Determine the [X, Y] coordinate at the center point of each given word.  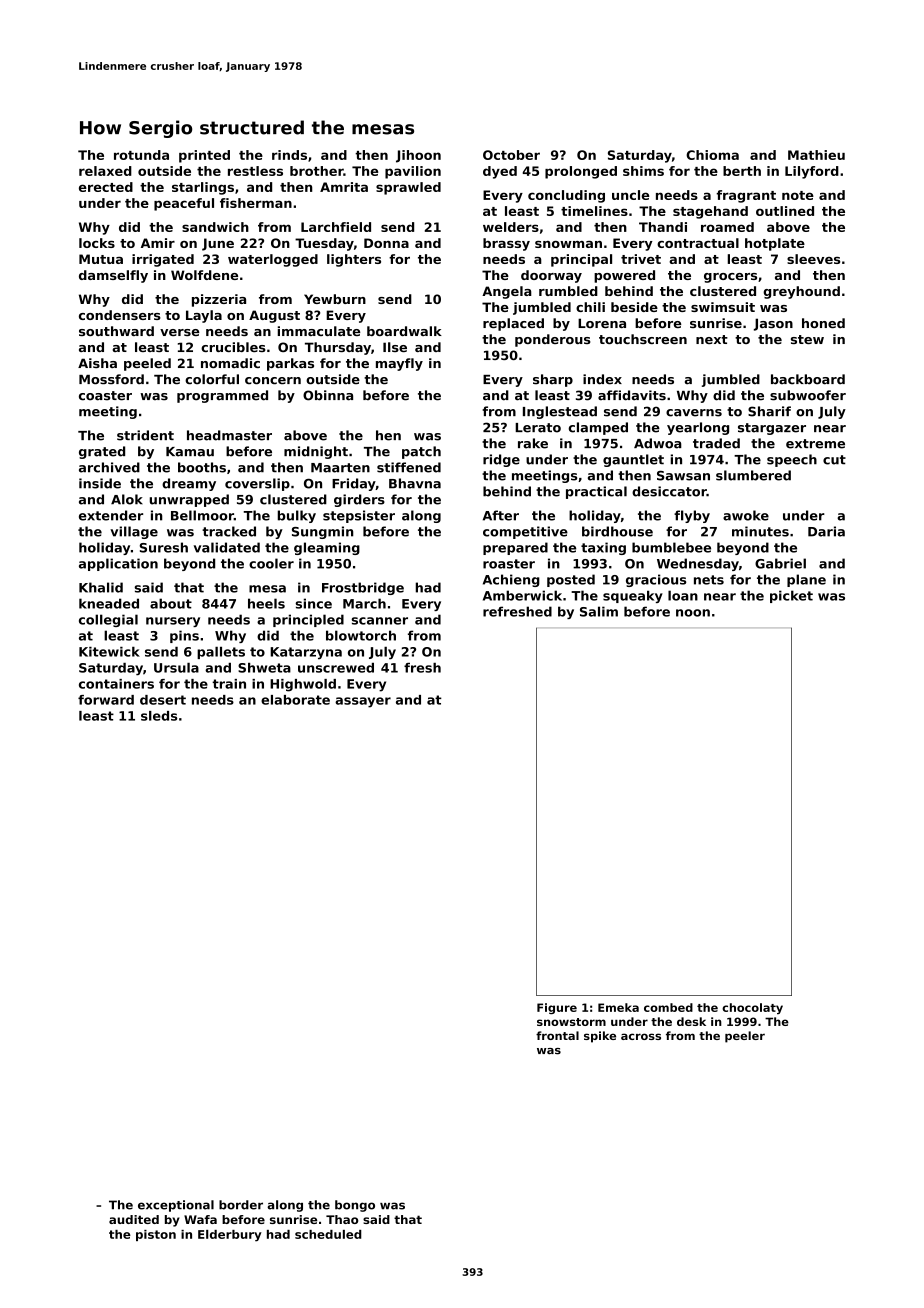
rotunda [141, 155]
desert [163, 700]
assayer [363, 702]
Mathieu [816, 155]
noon [693, 613]
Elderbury [230, 1236]
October [511, 155]
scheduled [328, 1234]
